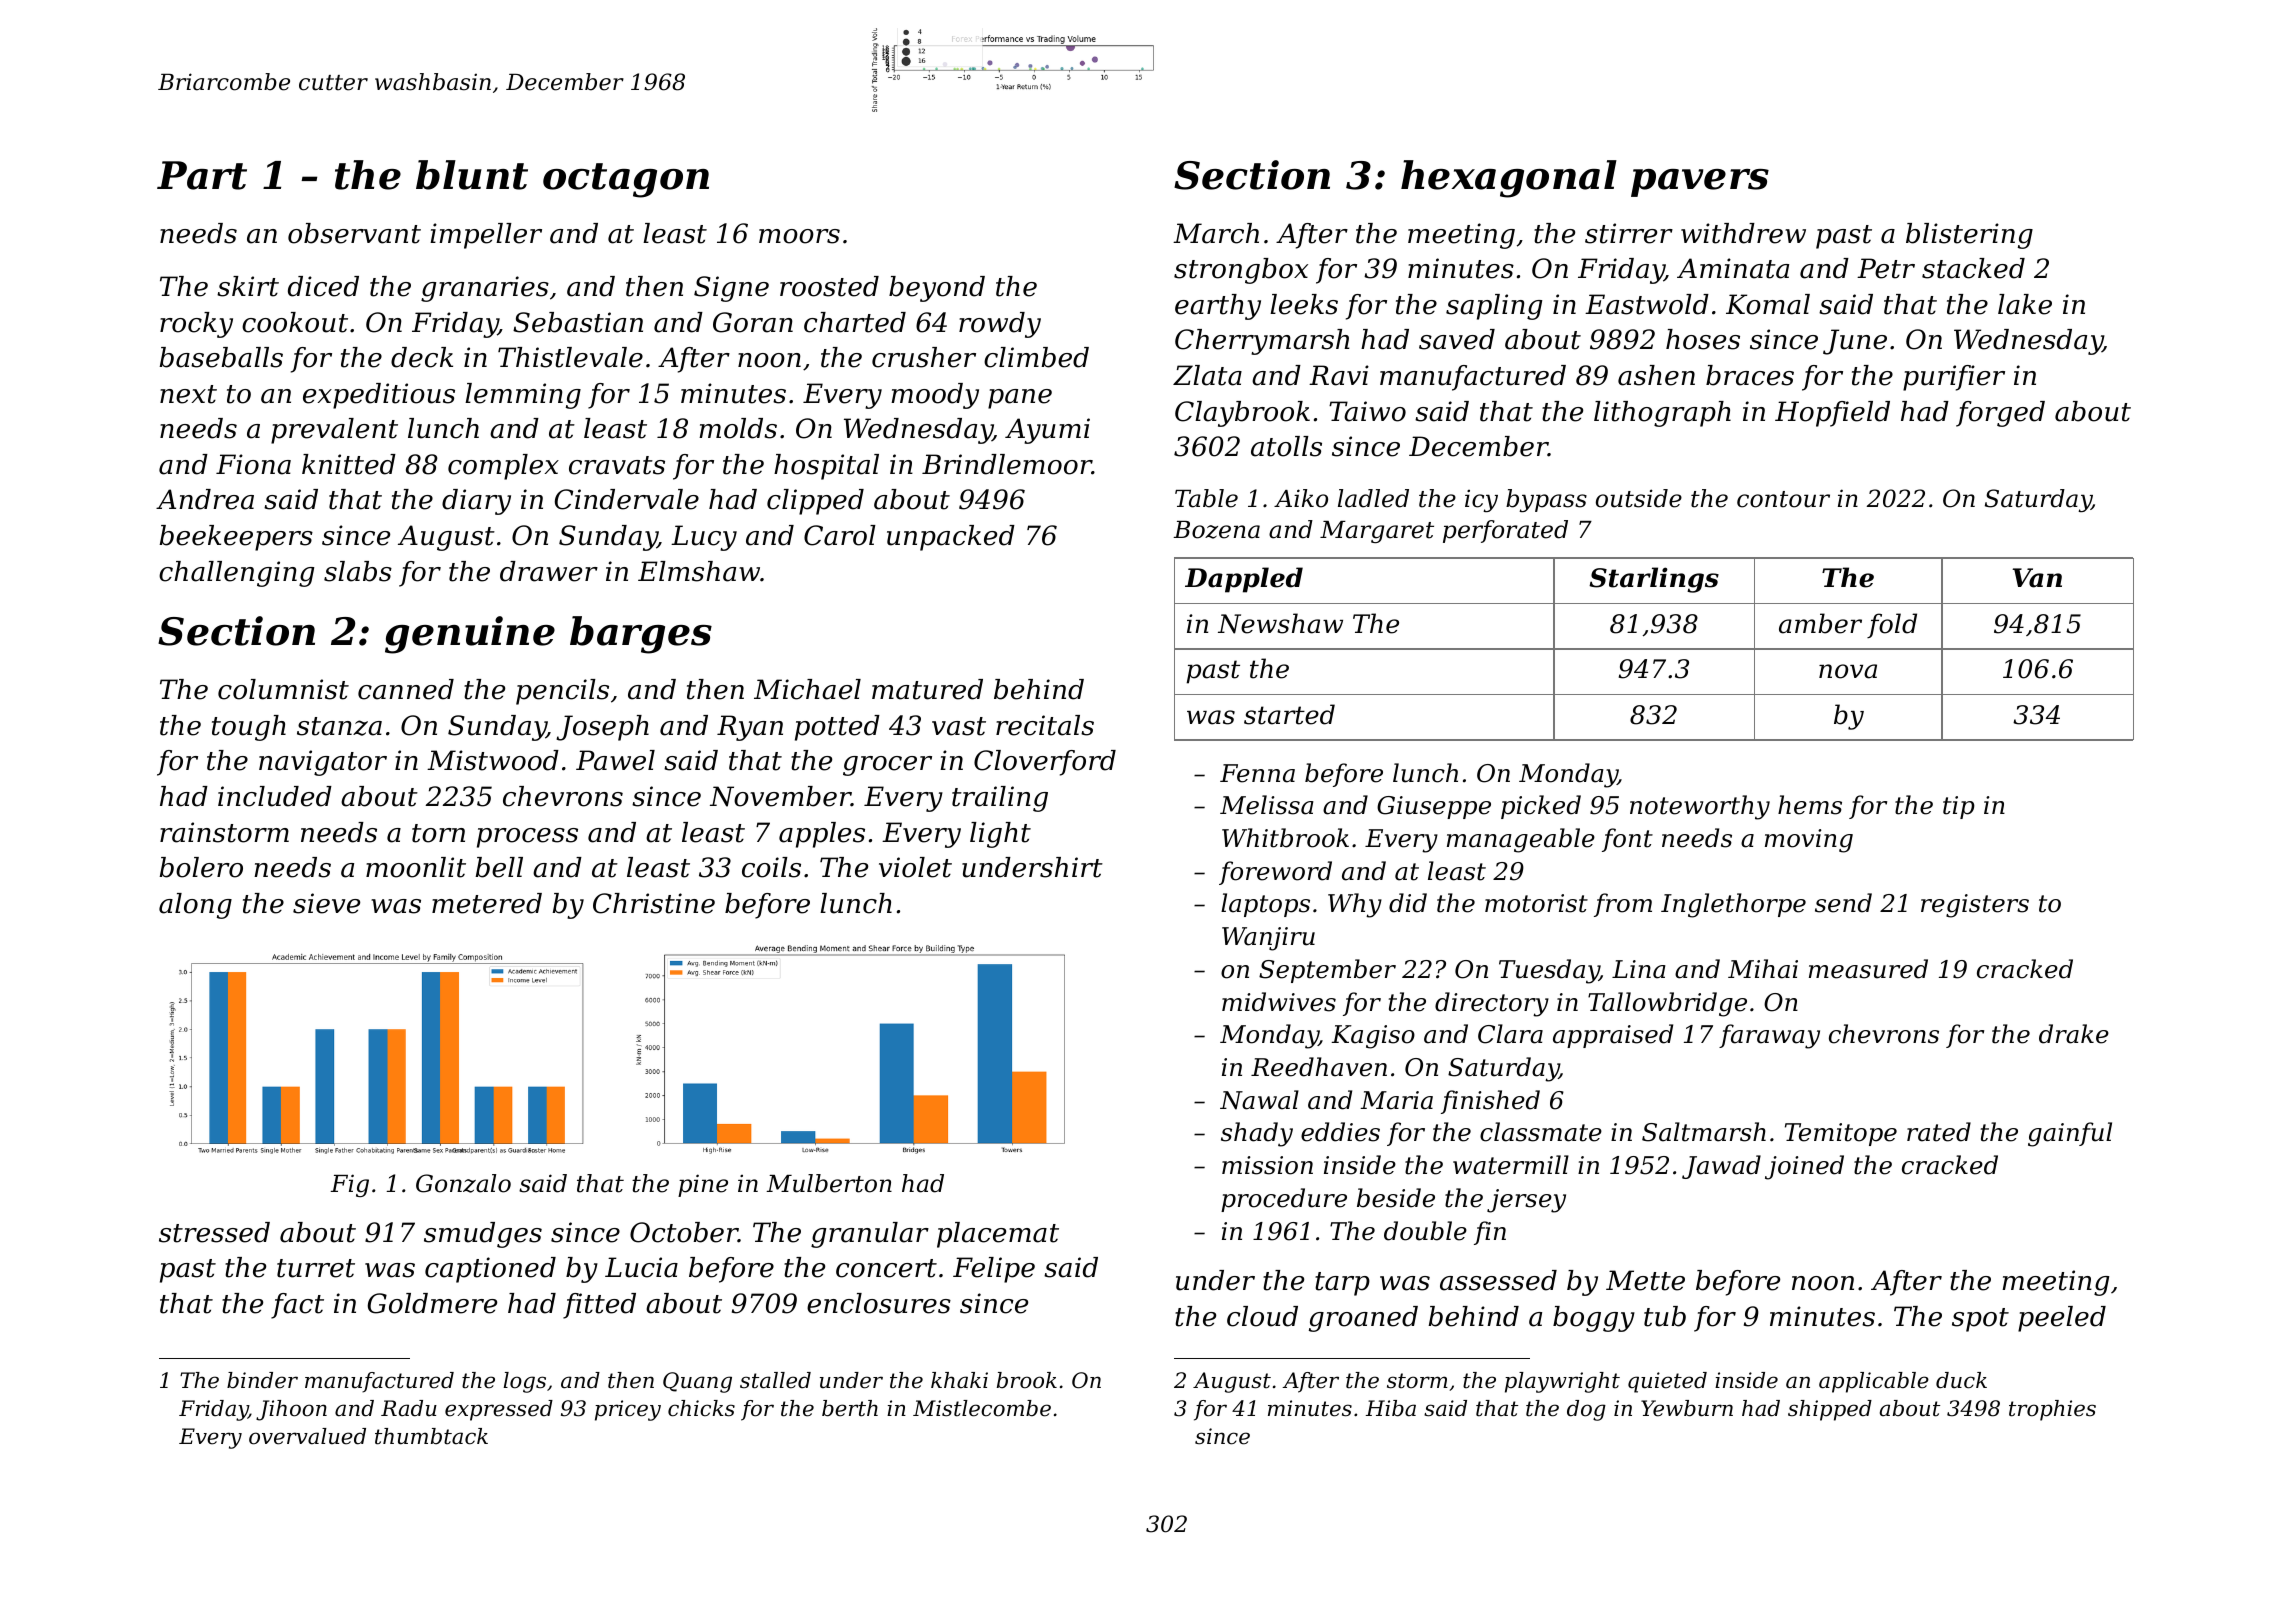 This screenshot has height=1620, width=2292. What do you see at coordinates (615, 760) in the screenshot?
I see `Pawel` at bounding box center [615, 760].
